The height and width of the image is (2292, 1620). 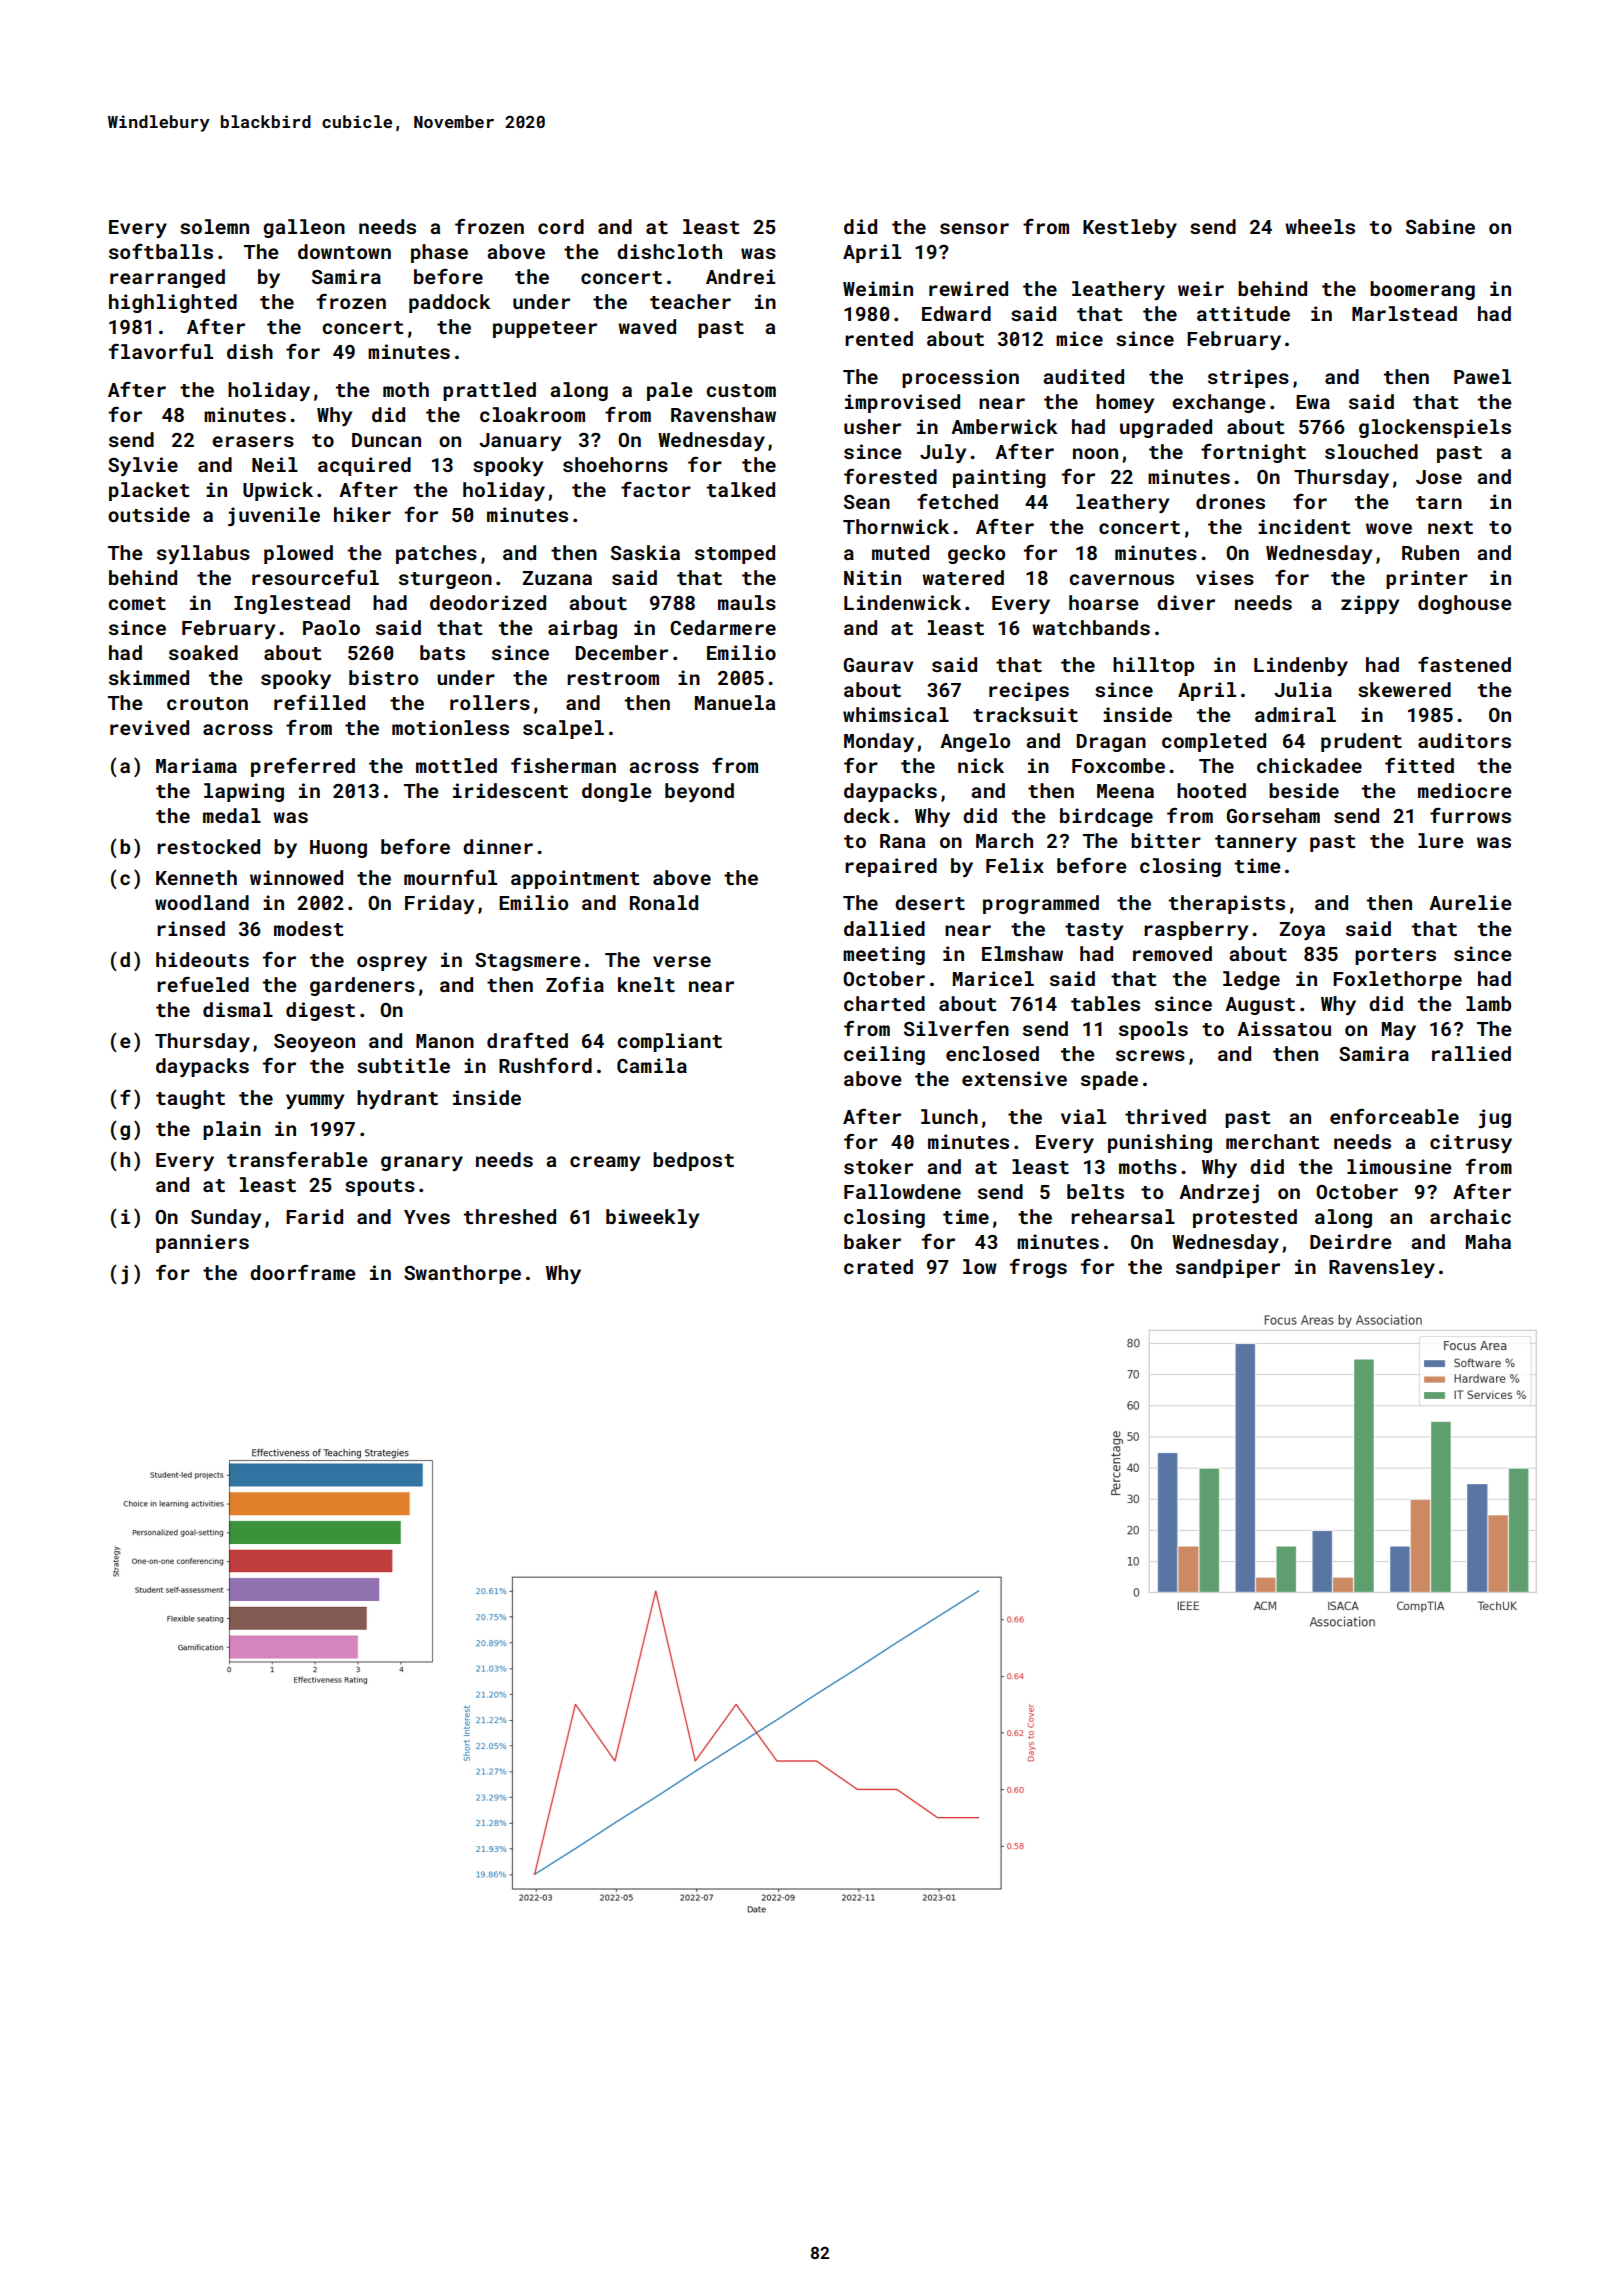 What do you see at coordinates (646, 984) in the image?
I see `knelt` at bounding box center [646, 984].
